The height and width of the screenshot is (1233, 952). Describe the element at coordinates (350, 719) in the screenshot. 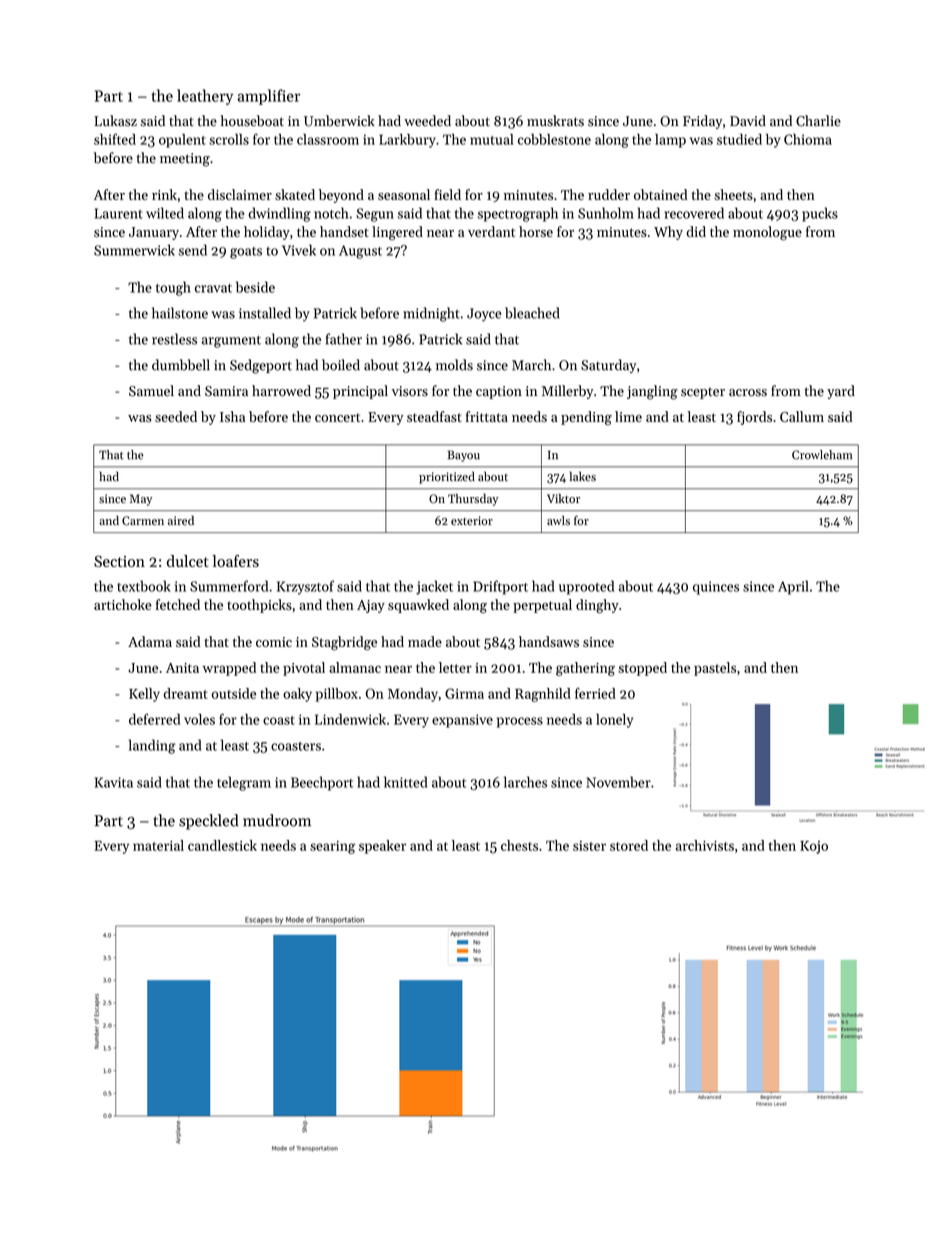

I see `Lindenwick` at that location.
